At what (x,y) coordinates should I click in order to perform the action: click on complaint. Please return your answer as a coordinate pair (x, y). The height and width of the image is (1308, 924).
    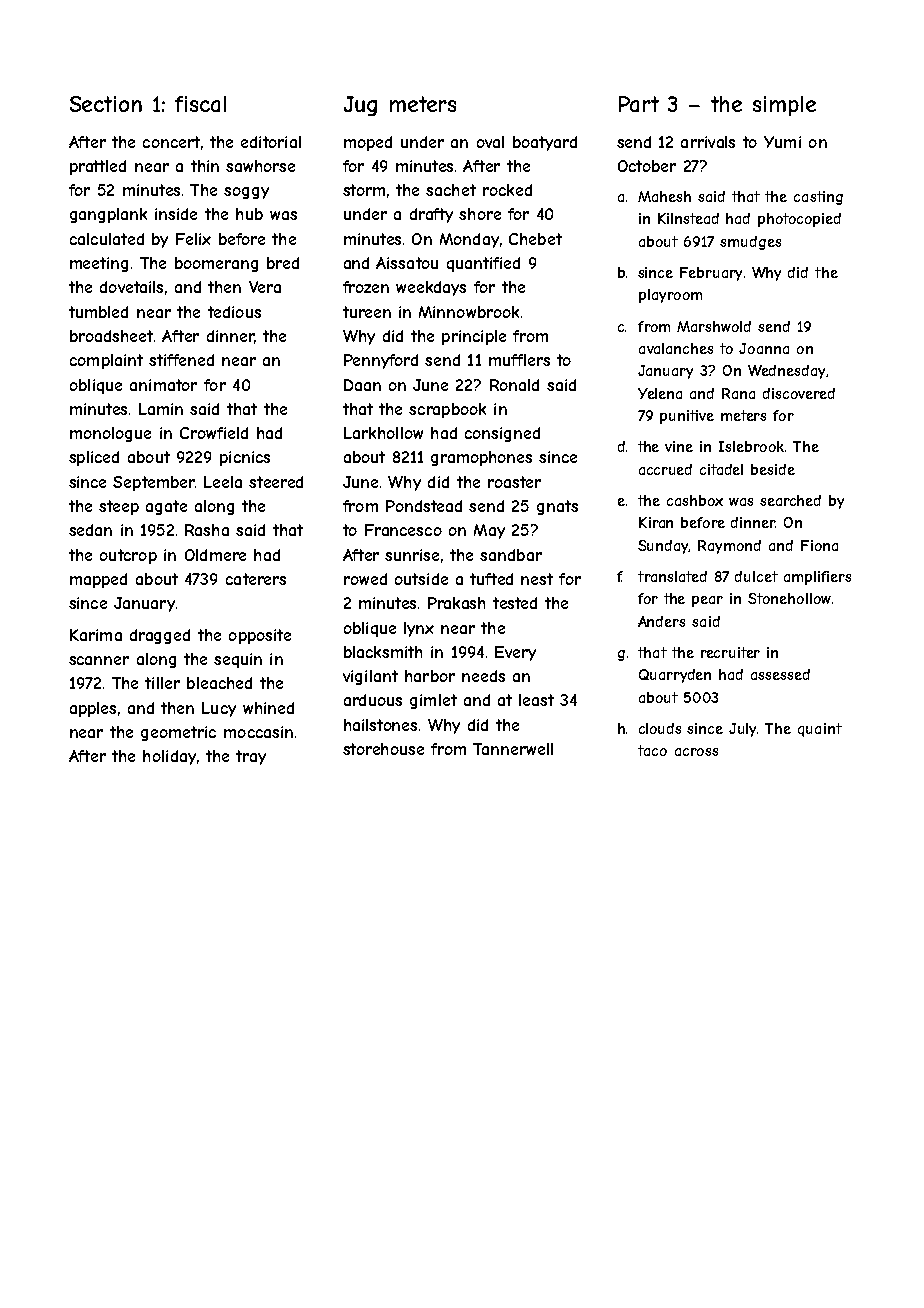
    Looking at the image, I should click on (106, 361).
